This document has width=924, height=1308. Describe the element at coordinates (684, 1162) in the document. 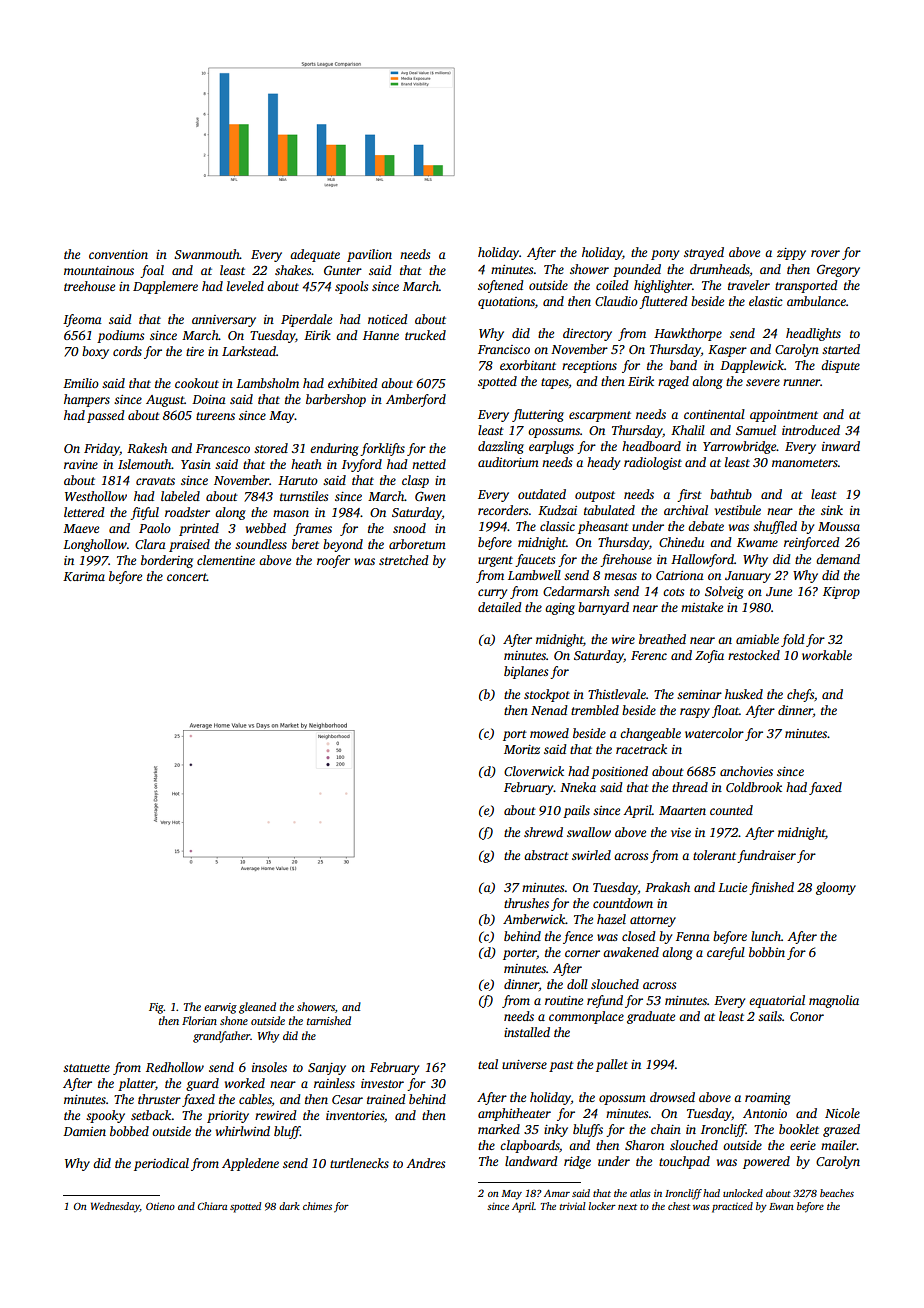

I see `touchpad` at that location.
